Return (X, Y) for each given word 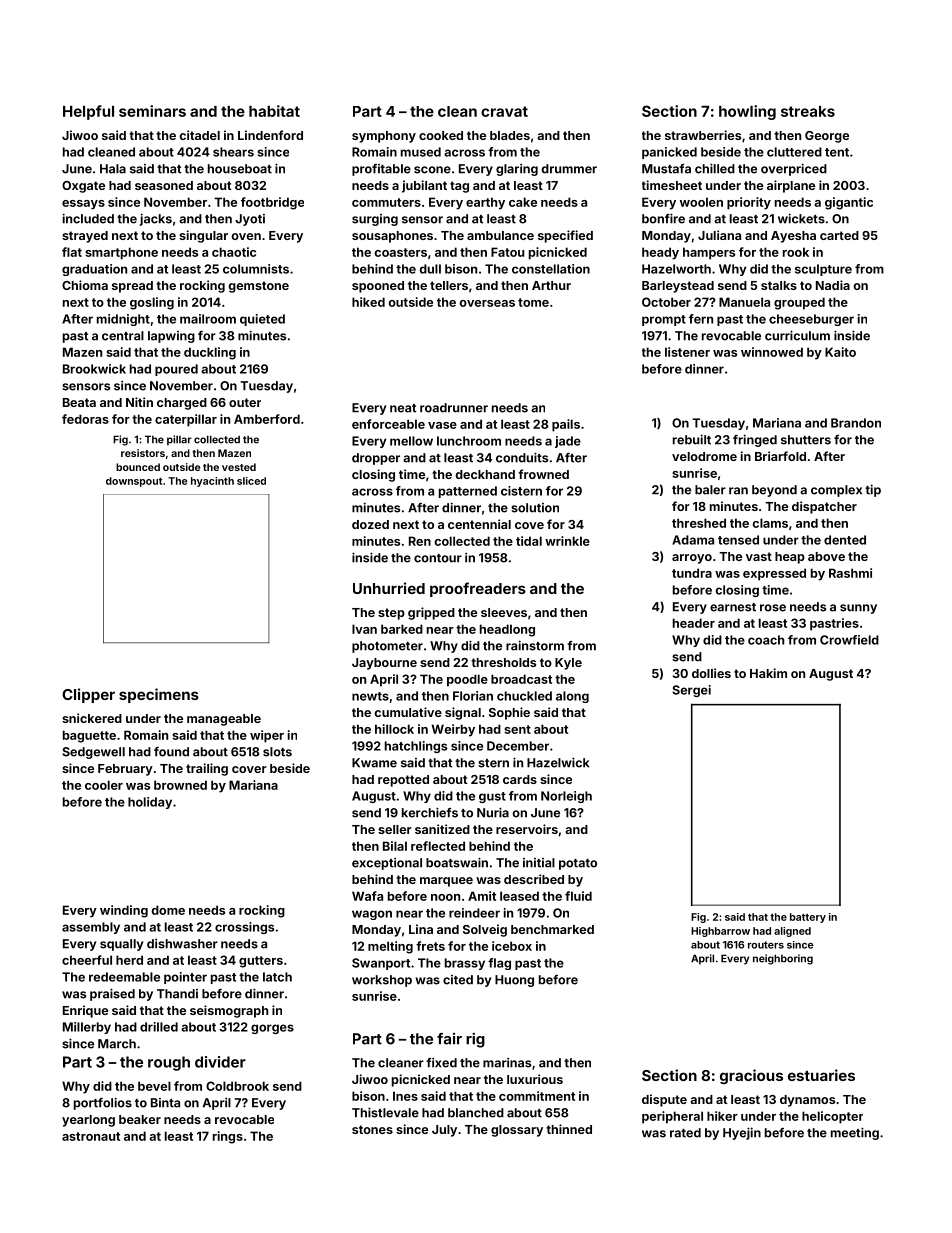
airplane (791, 186)
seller (395, 829)
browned (180, 785)
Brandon (856, 423)
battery (808, 918)
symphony (384, 137)
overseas (487, 303)
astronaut (91, 1136)
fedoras (85, 419)
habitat (274, 111)
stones (372, 1129)
